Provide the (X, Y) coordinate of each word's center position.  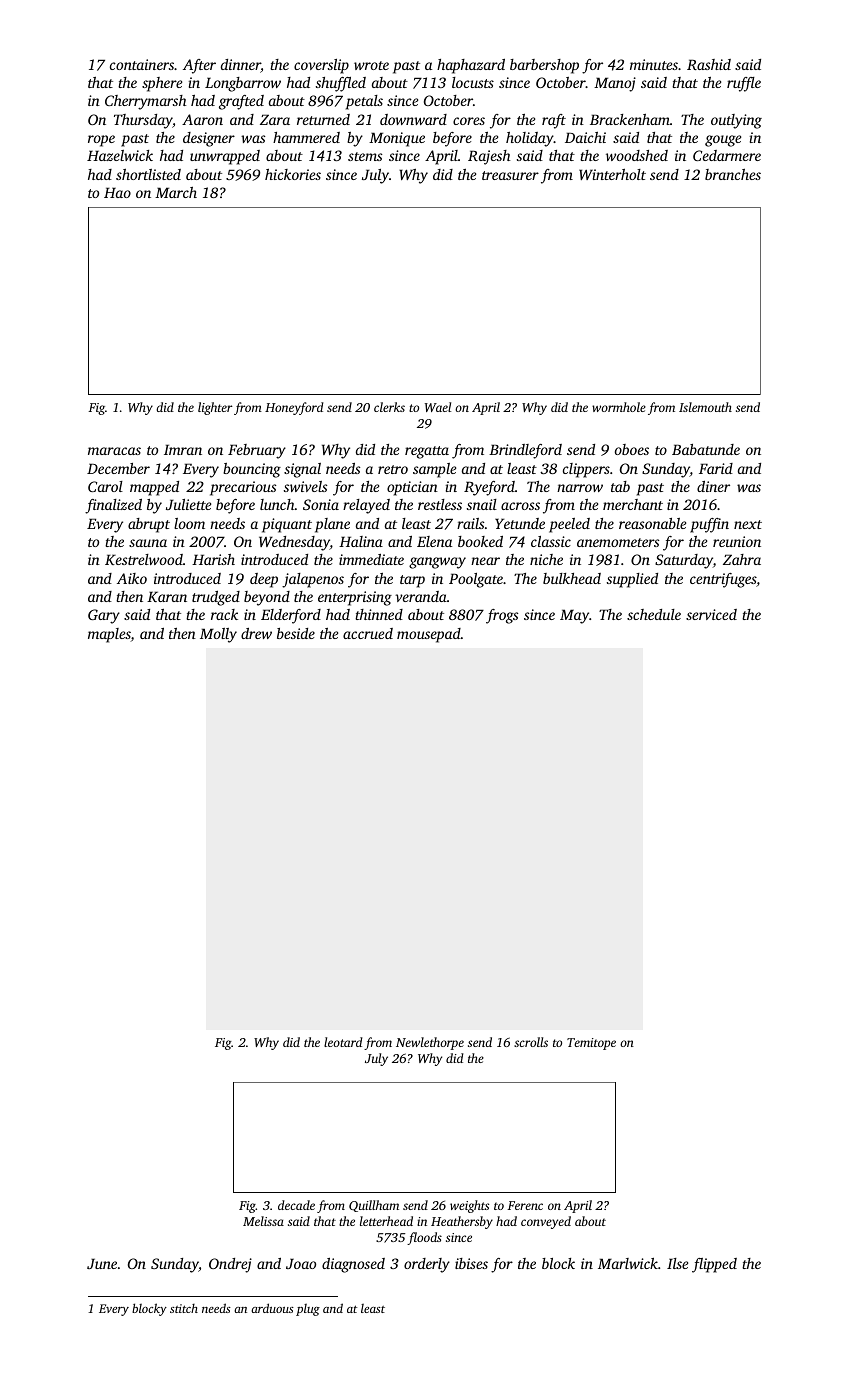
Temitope (591, 1044)
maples (109, 635)
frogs (502, 616)
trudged (216, 598)
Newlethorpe (430, 1043)
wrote (371, 65)
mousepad (429, 635)
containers (142, 64)
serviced (711, 614)
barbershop (544, 66)
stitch (184, 1308)
